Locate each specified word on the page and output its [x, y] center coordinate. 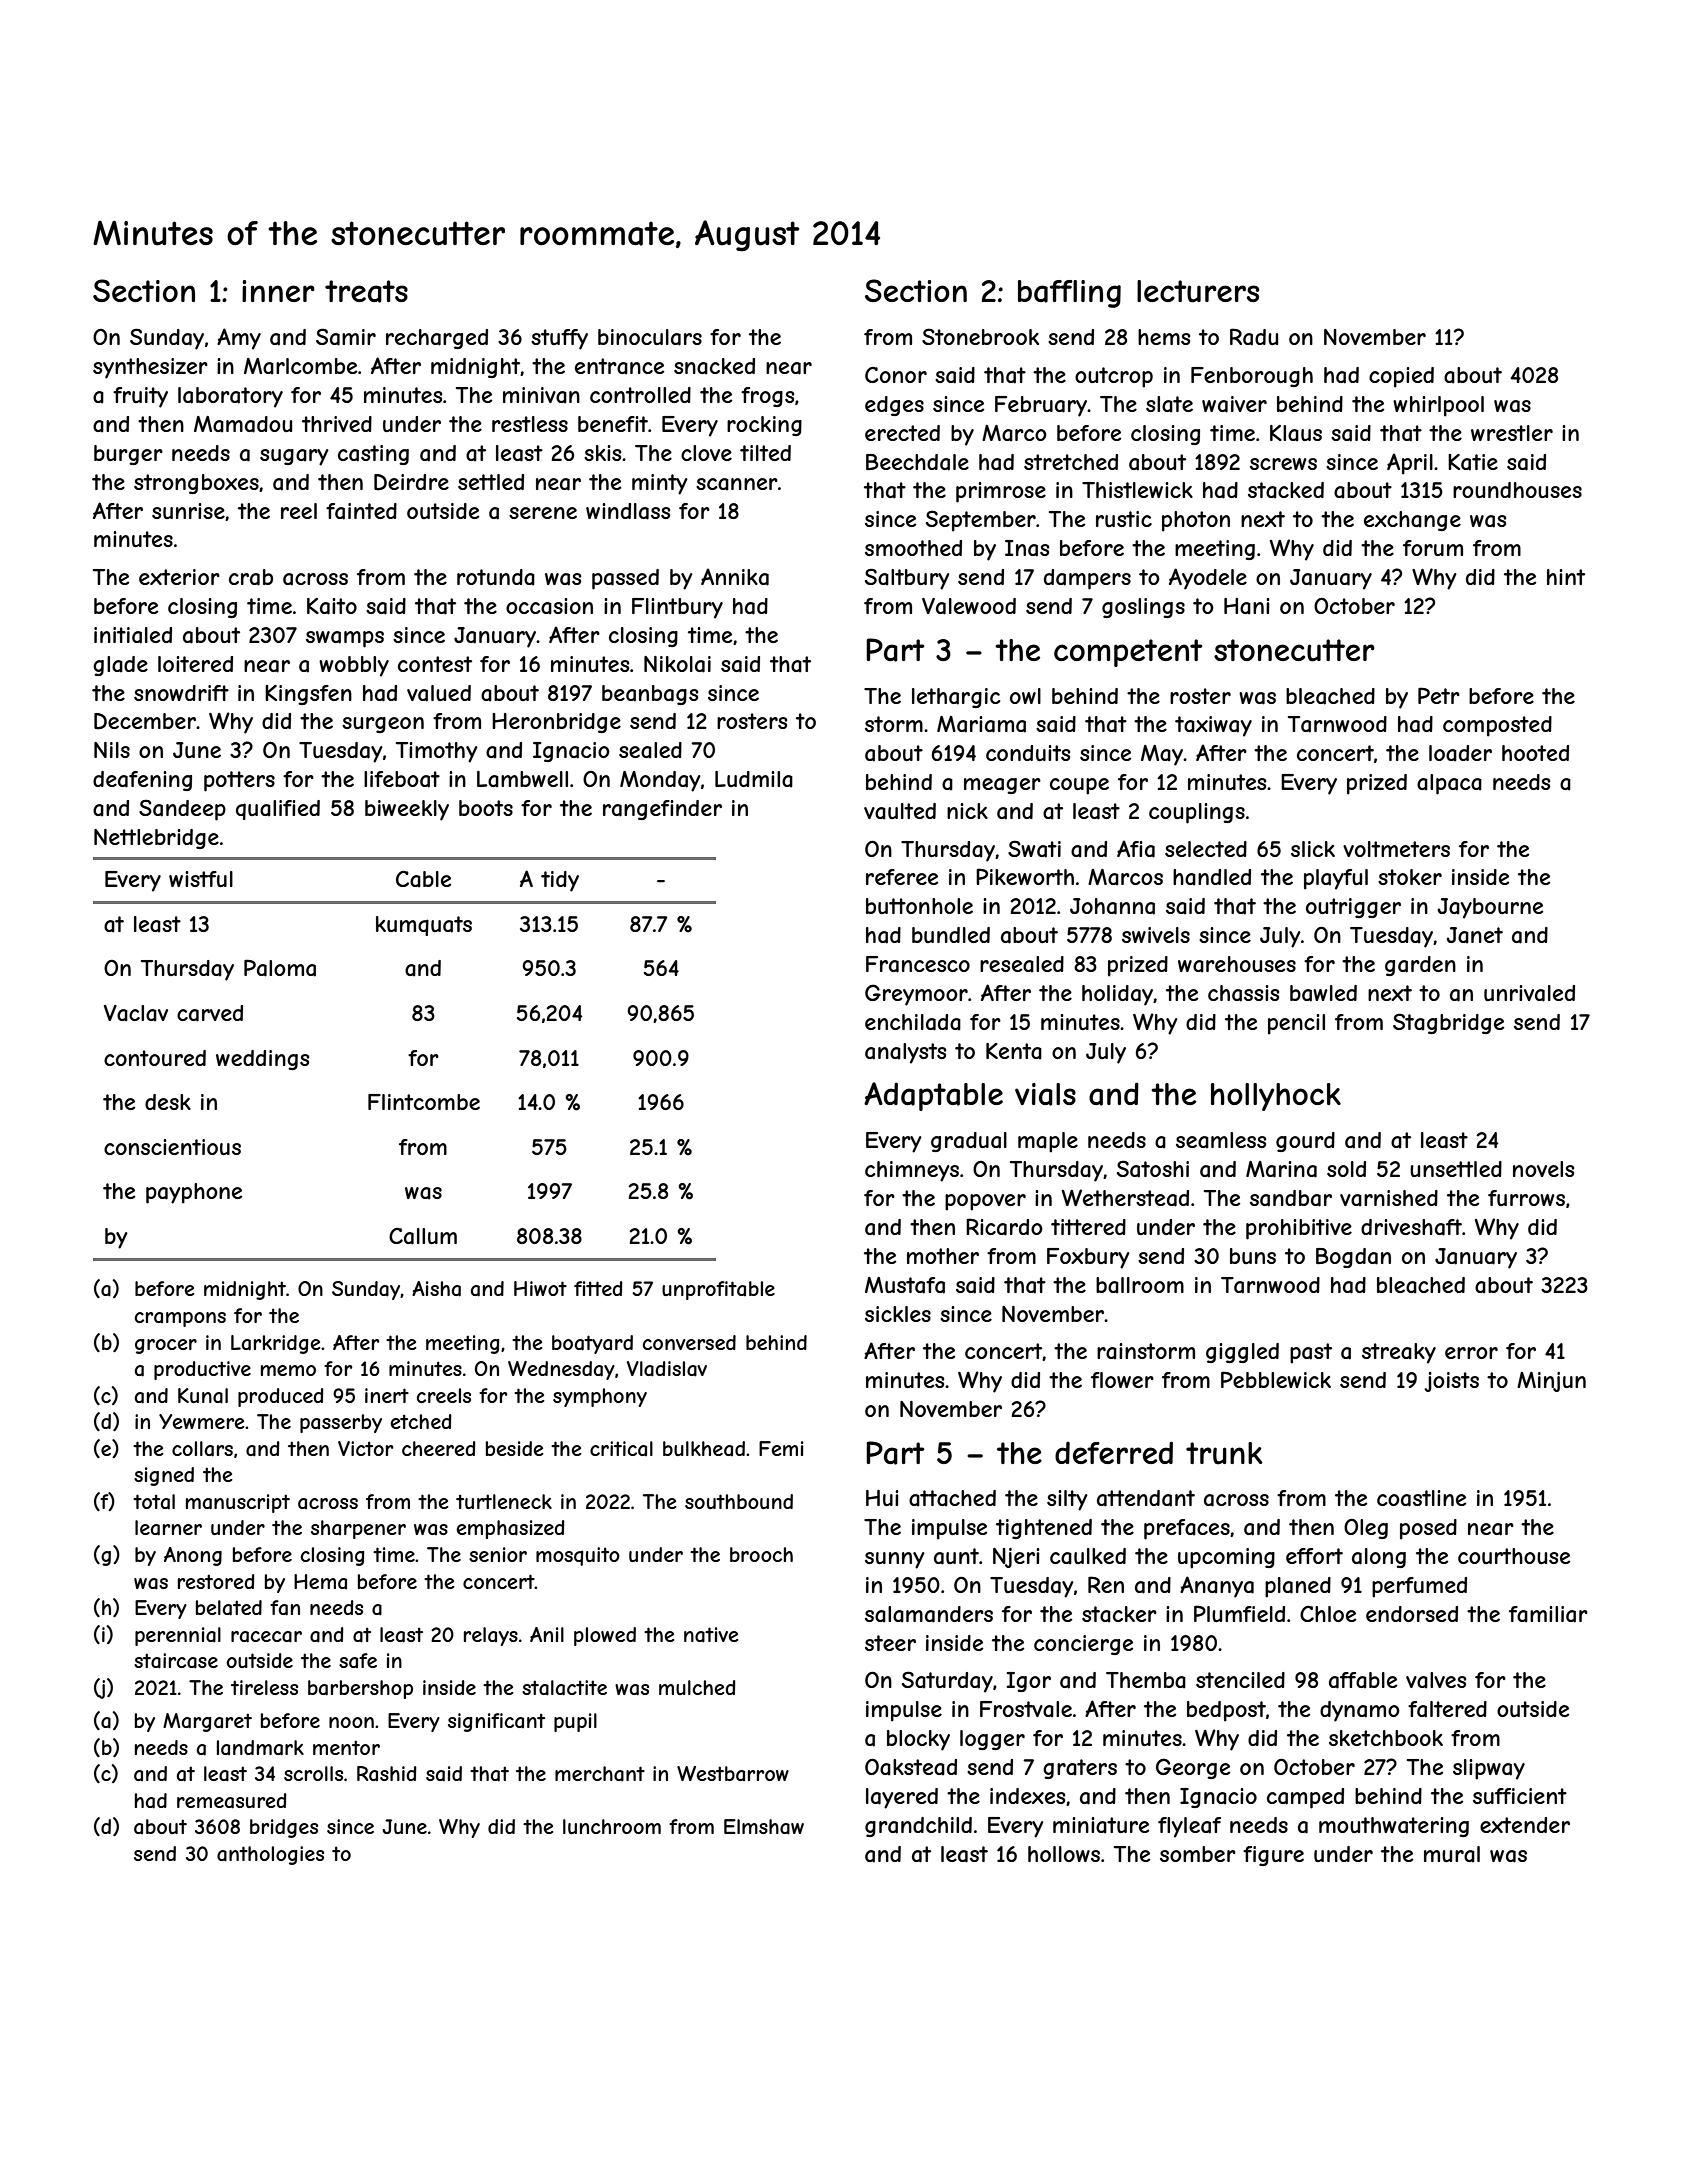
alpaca [1449, 784]
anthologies [270, 1855]
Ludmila [754, 779]
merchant [600, 1774]
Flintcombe [424, 1102]
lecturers [1198, 291]
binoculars [650, 337]
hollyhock [1276, 1097]
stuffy [559, 339]
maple [1048, 1142]
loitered [195, 664]
